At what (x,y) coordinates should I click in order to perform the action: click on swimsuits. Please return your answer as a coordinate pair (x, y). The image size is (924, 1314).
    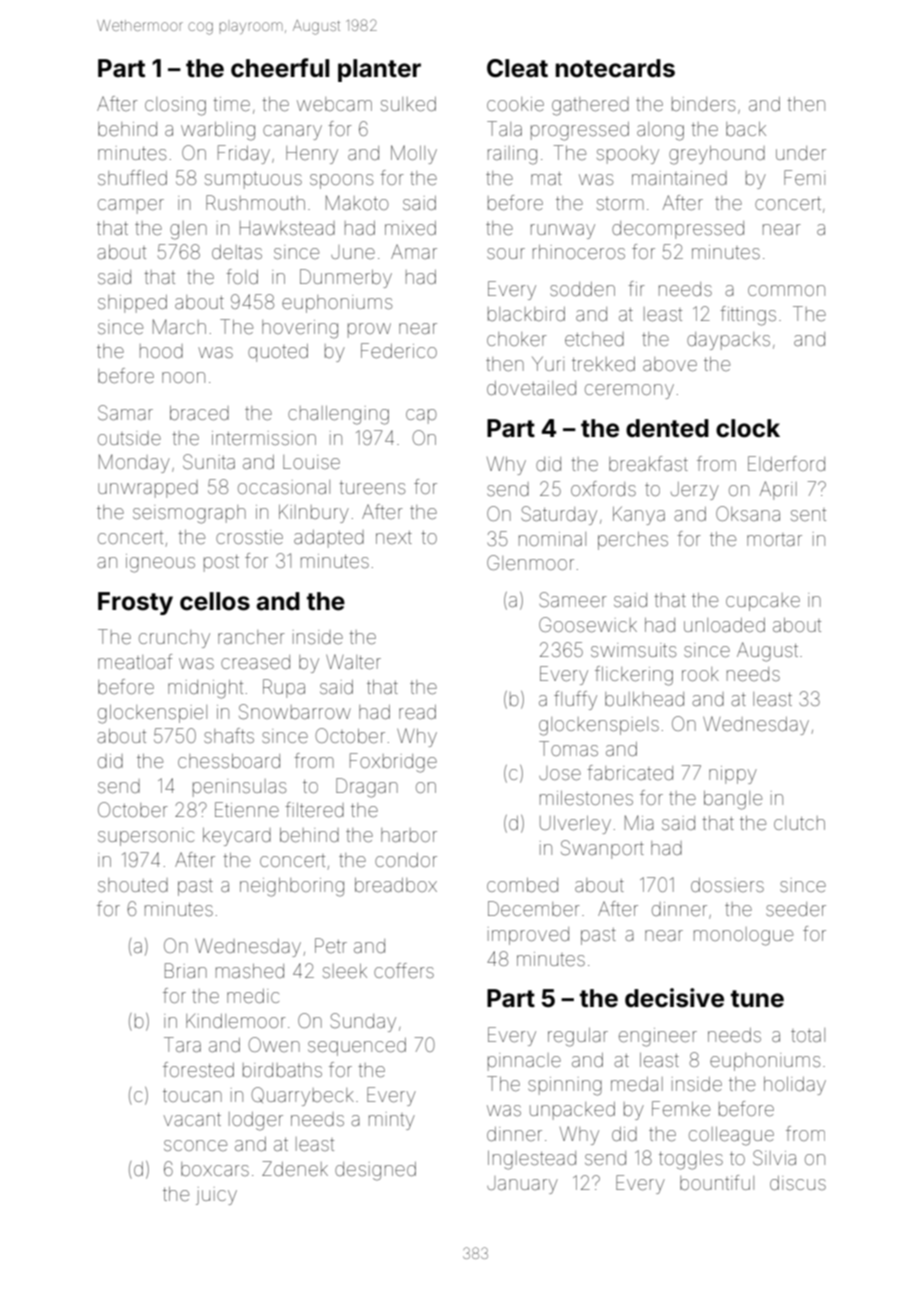
    Looking at the image, I should click on (633, 650).
